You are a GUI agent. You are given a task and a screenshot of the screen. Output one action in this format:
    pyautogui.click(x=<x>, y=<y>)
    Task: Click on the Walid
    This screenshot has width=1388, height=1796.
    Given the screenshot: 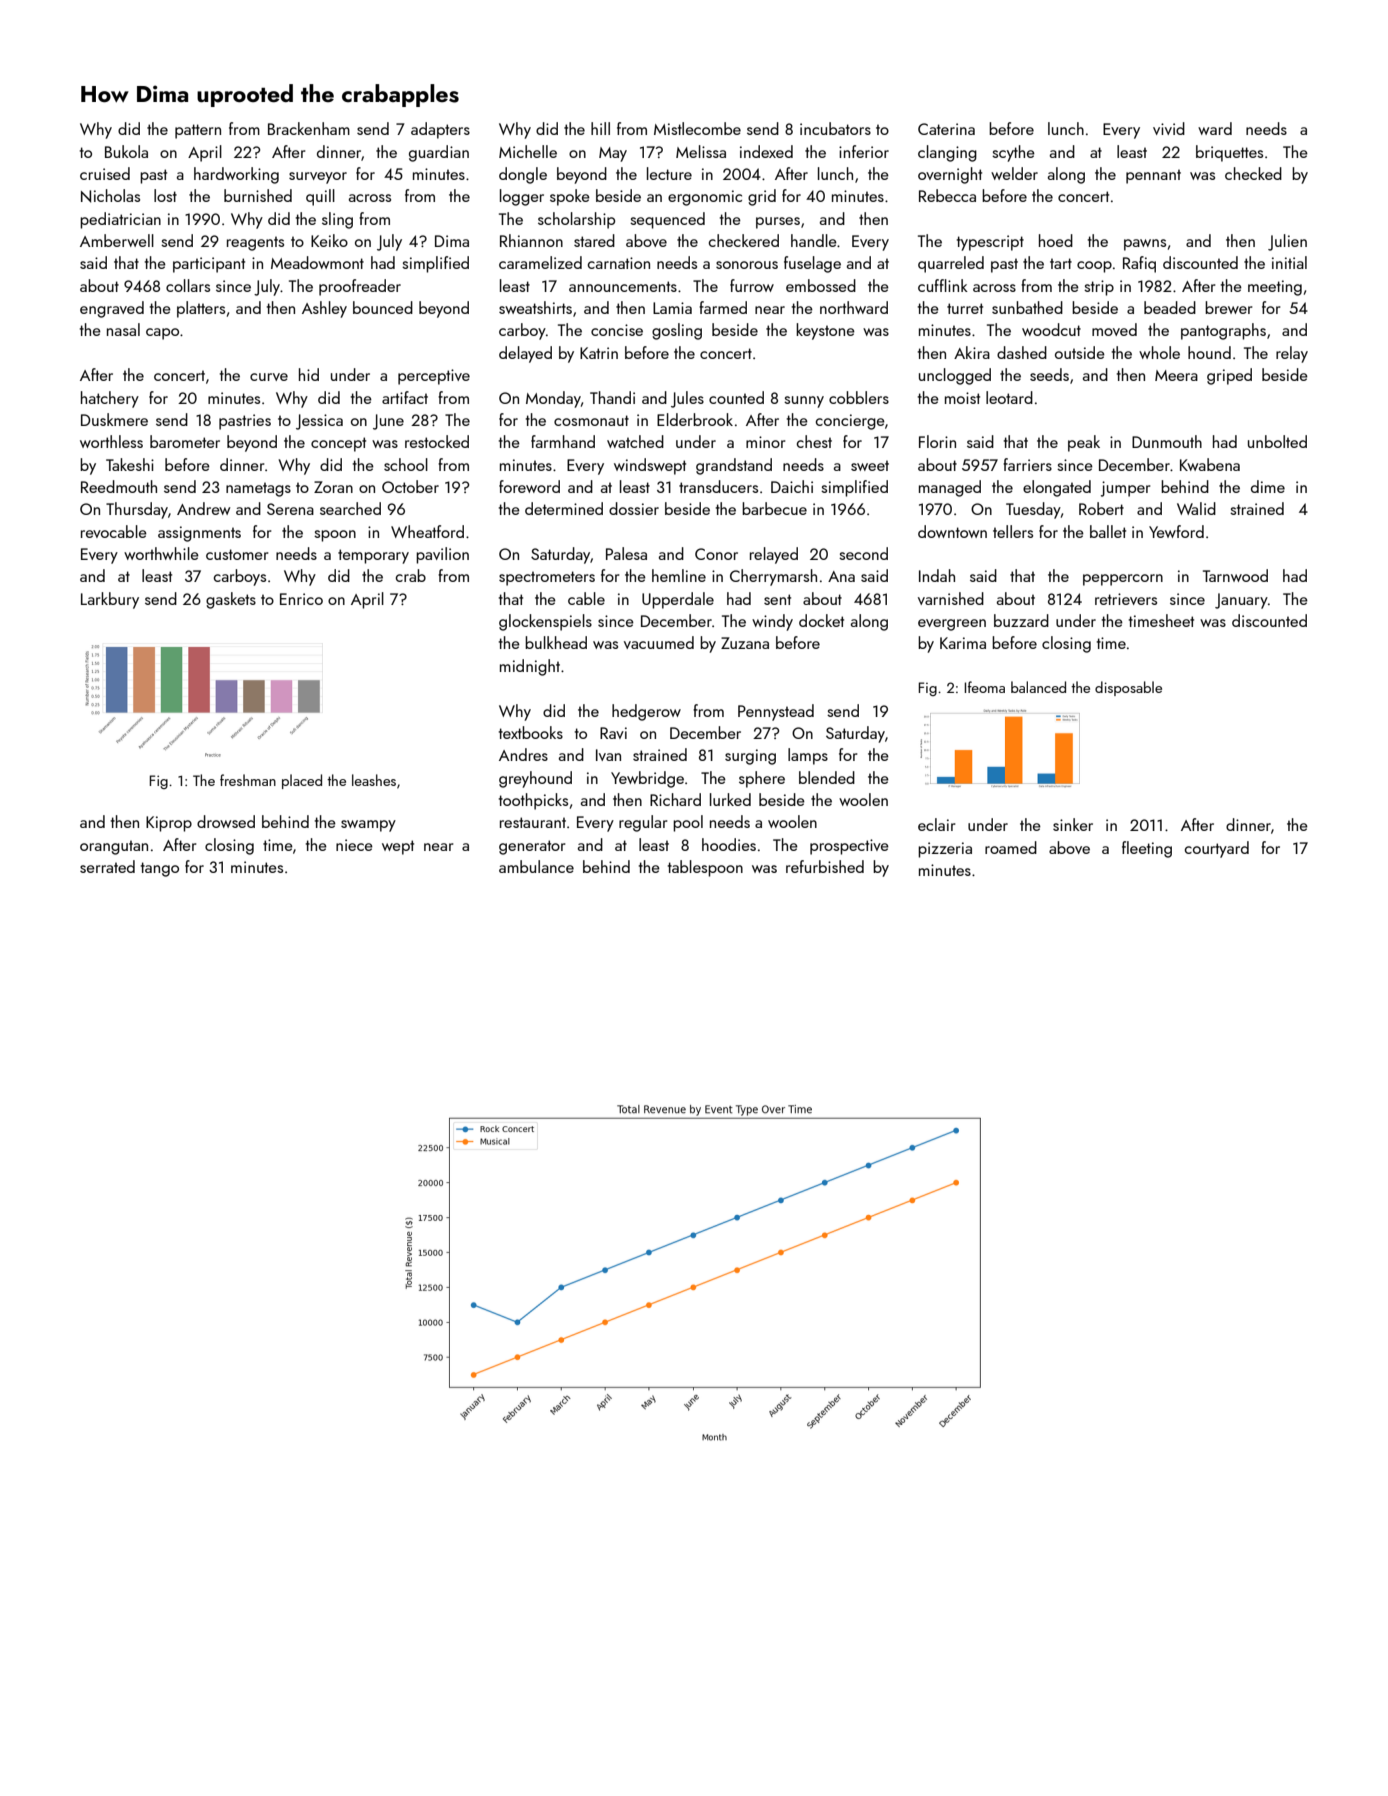 What is the action you would take?
    pyautogui.click(x=1196, y=508)
